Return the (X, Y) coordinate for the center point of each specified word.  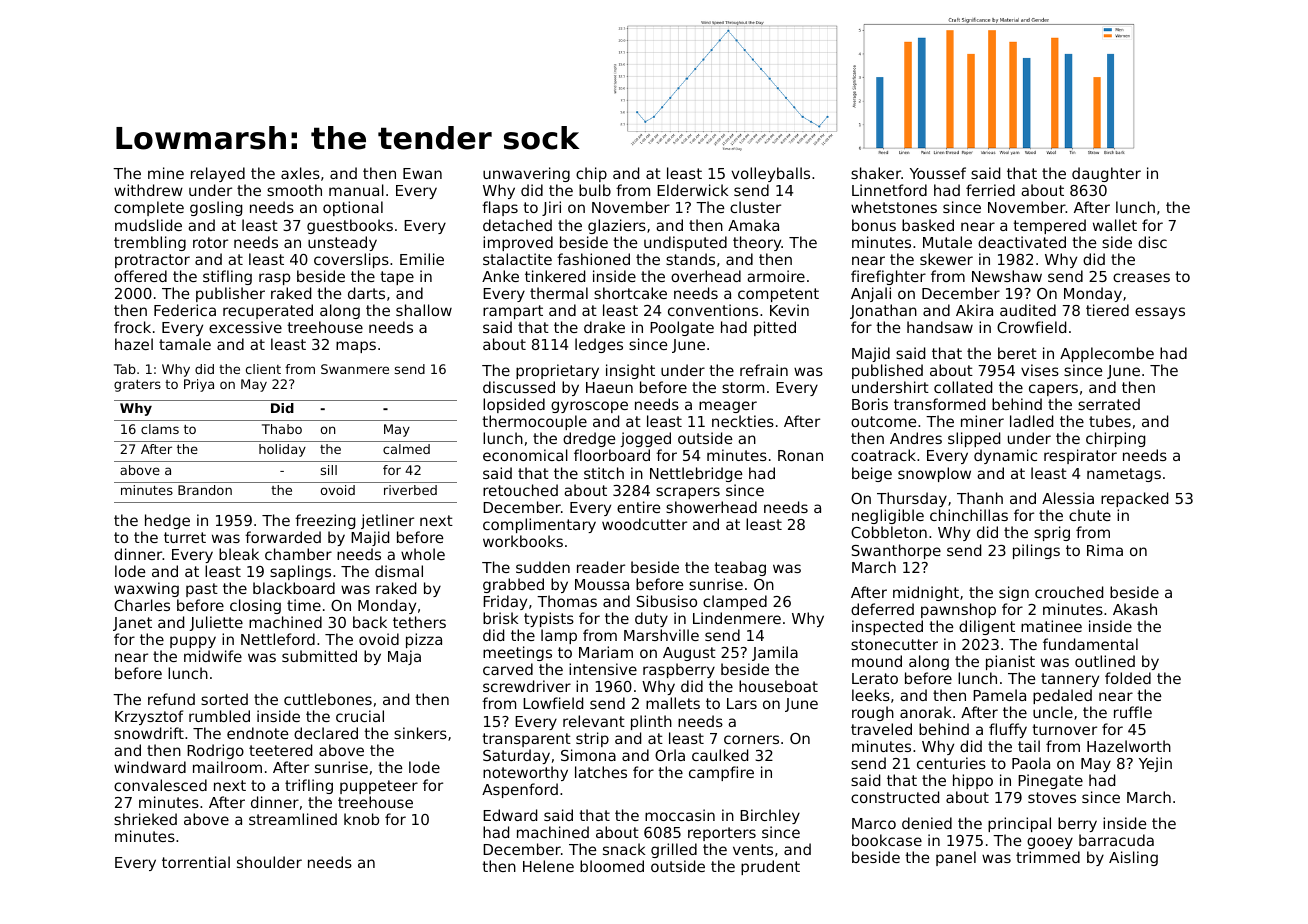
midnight (926, 593)
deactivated (1022, 242)
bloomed (612, 866)
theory (757, 243)
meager (728, 407)
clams (160, 429)
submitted (319, 656)
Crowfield (1031, 327)
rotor (210, 242)
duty (651, 619)
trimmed (1048, 857)
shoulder (269, 862)
